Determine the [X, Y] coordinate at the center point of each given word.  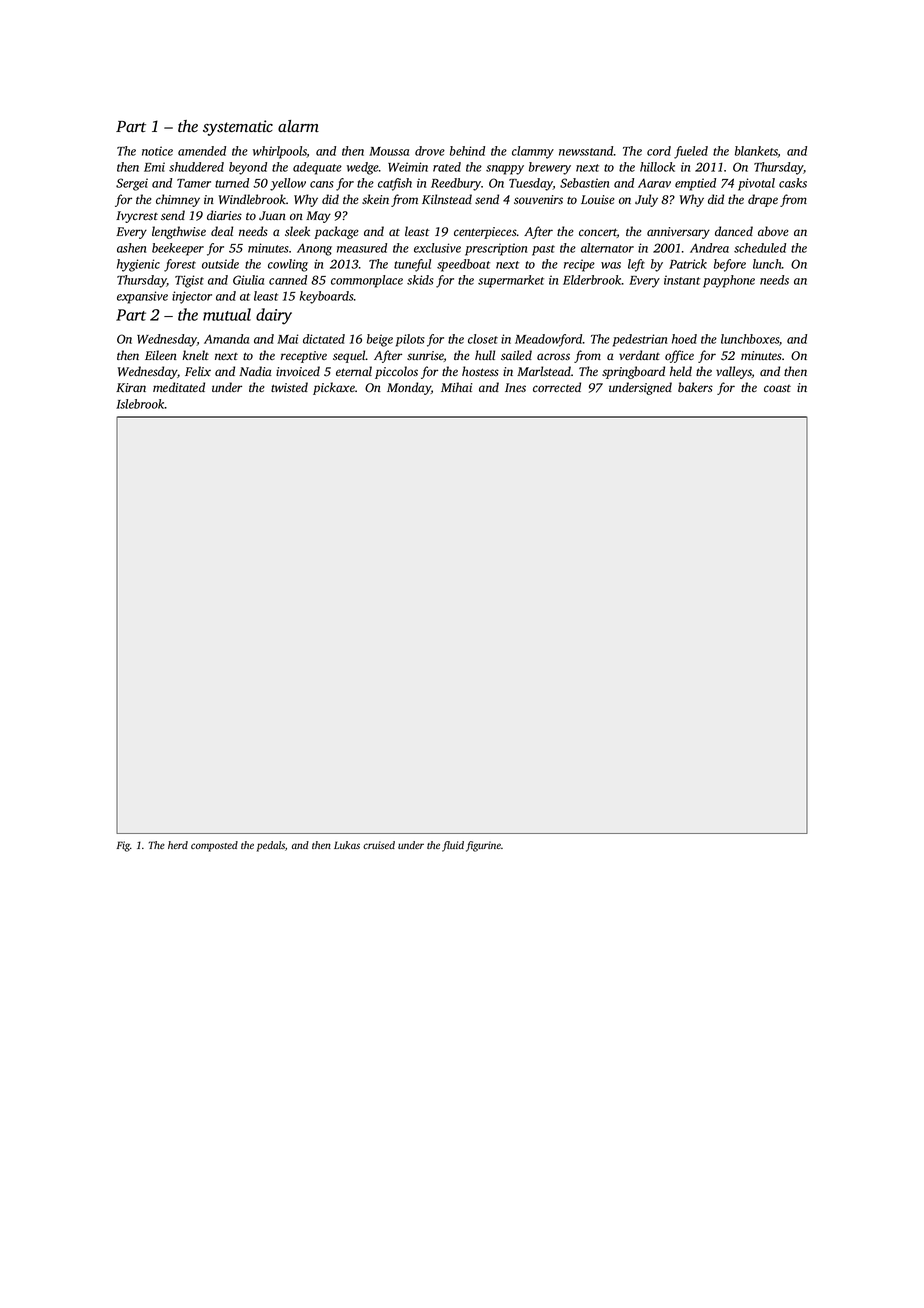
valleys [734, 372]
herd [178, 845]
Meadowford [548, 340]
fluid [453, 846]
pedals [271, 846]
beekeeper [178, 249]
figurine [483, 846]
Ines [515, 387]
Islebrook [140, 404]
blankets [756, 152]
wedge [363, 168]
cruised [379, 845]
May [318, 217]
